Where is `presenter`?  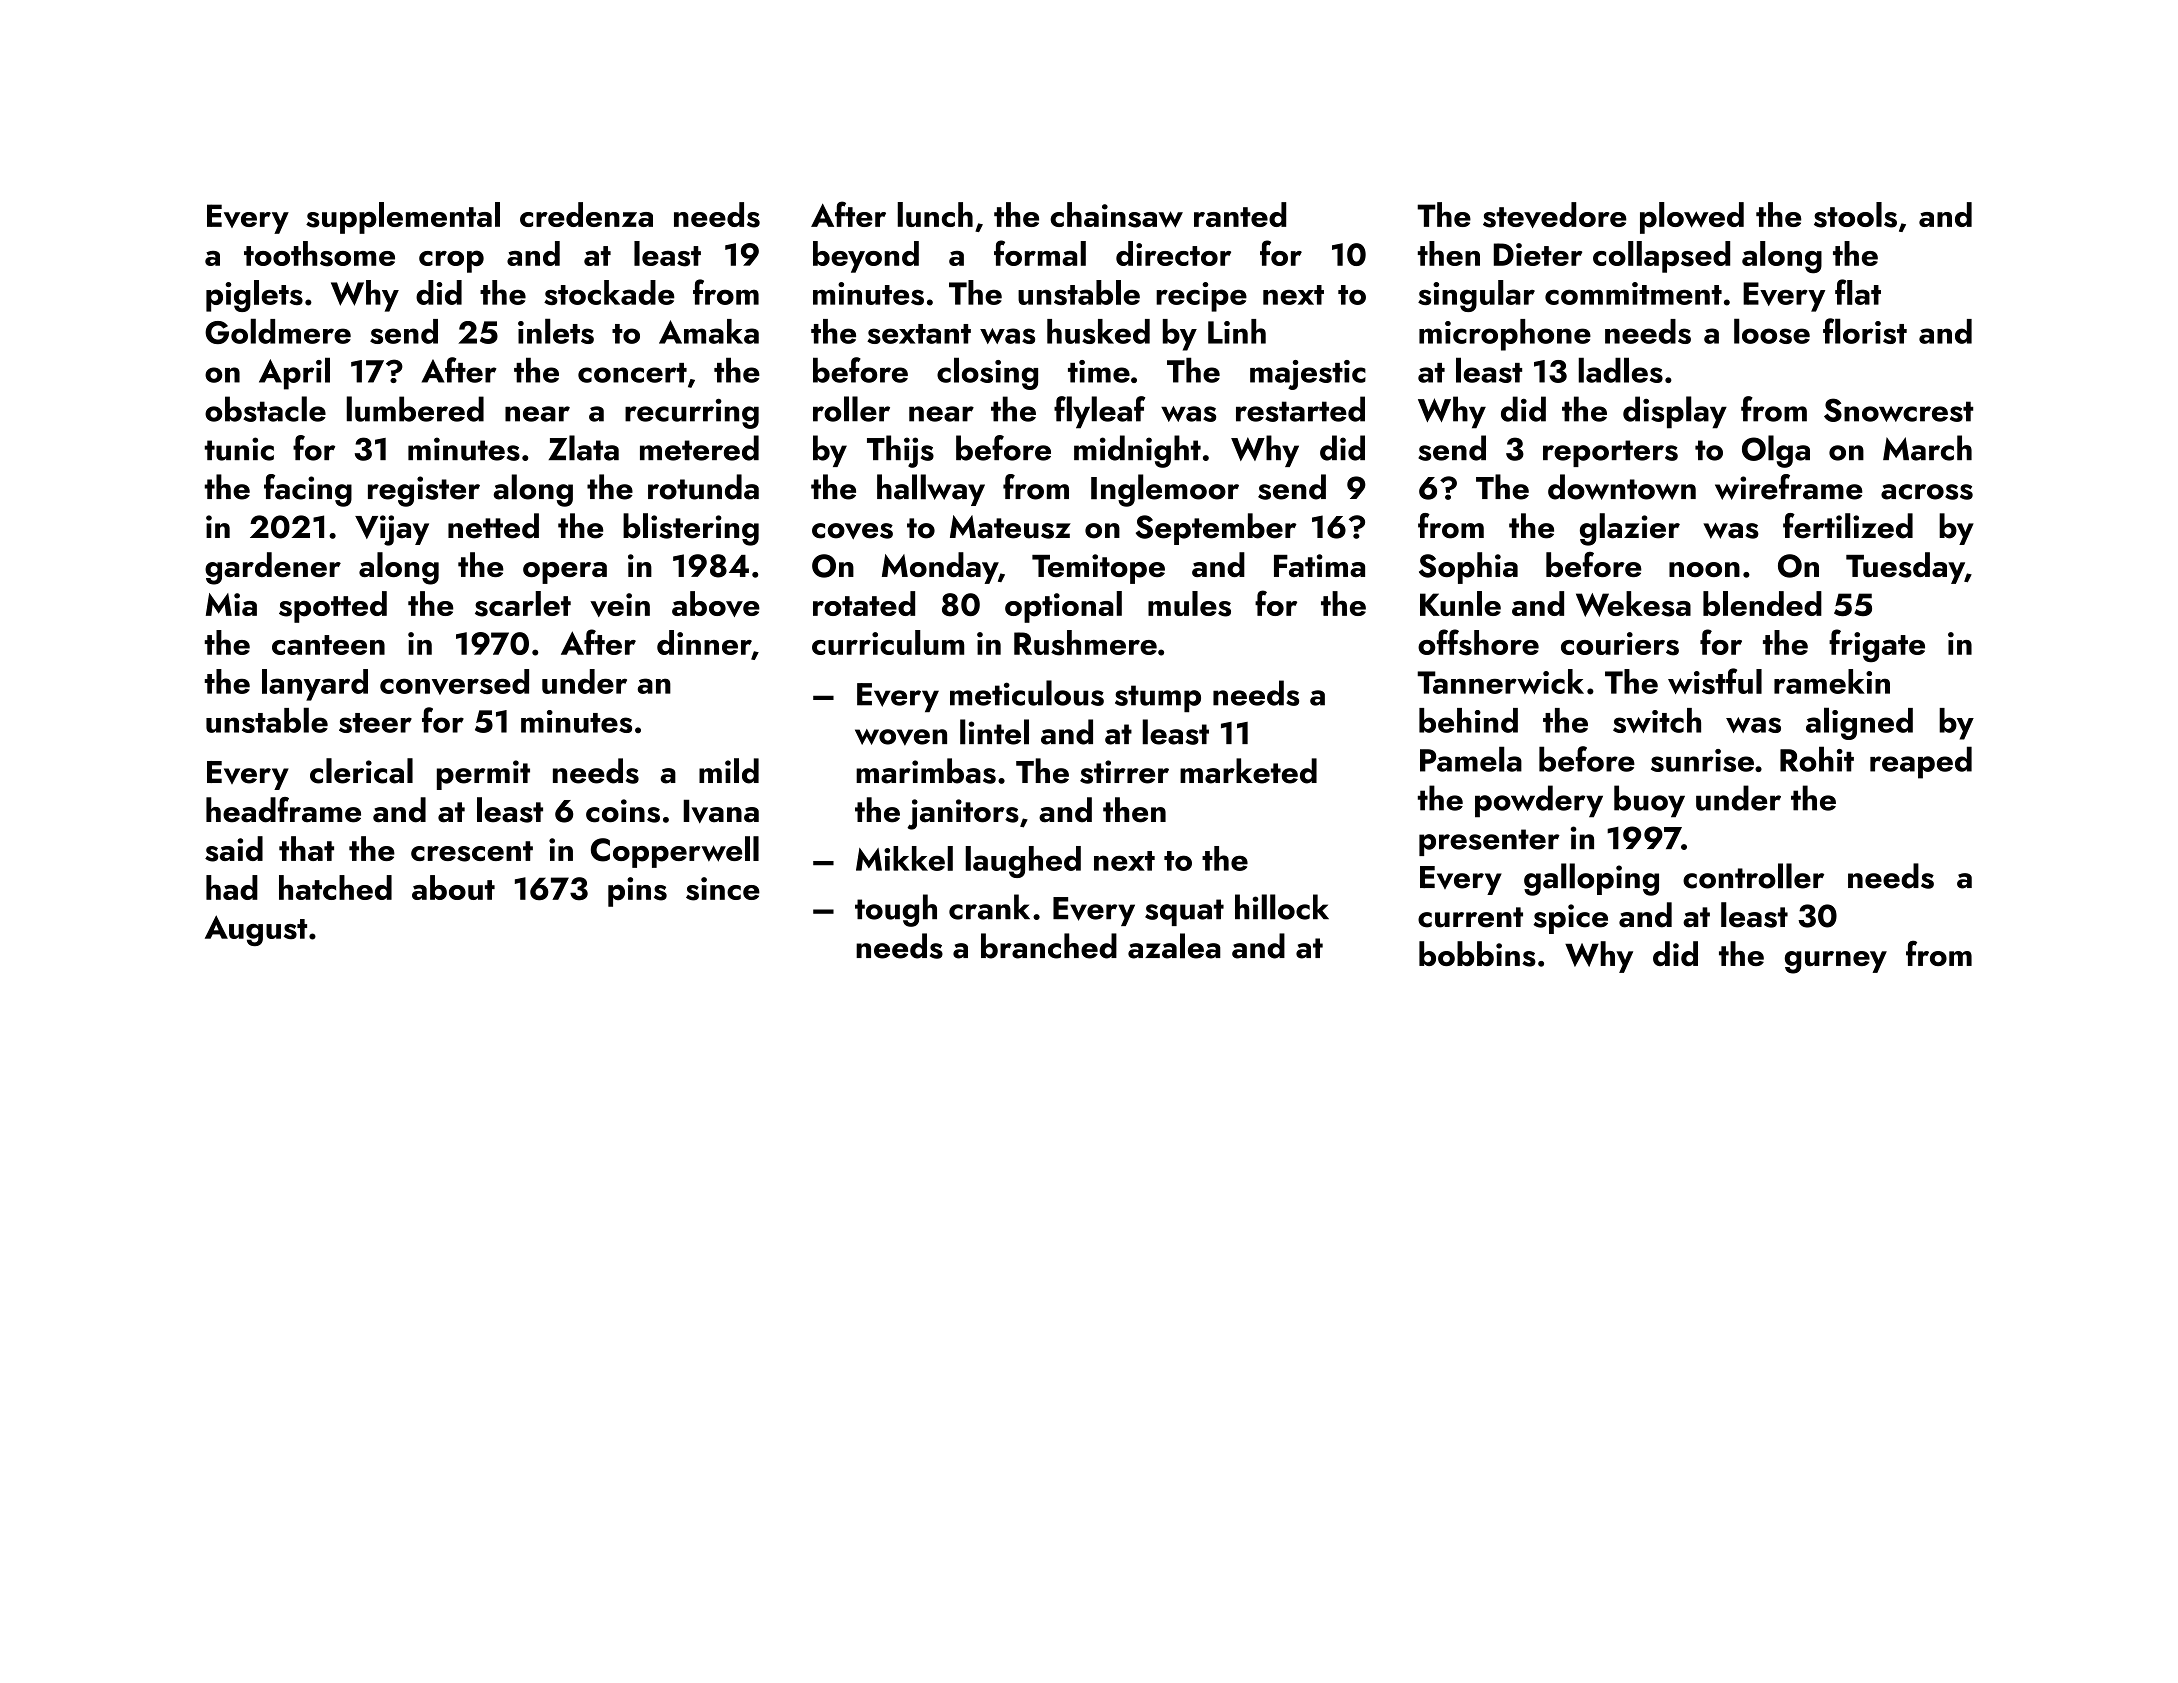 presenter is located at coordinates (1489, 842).
